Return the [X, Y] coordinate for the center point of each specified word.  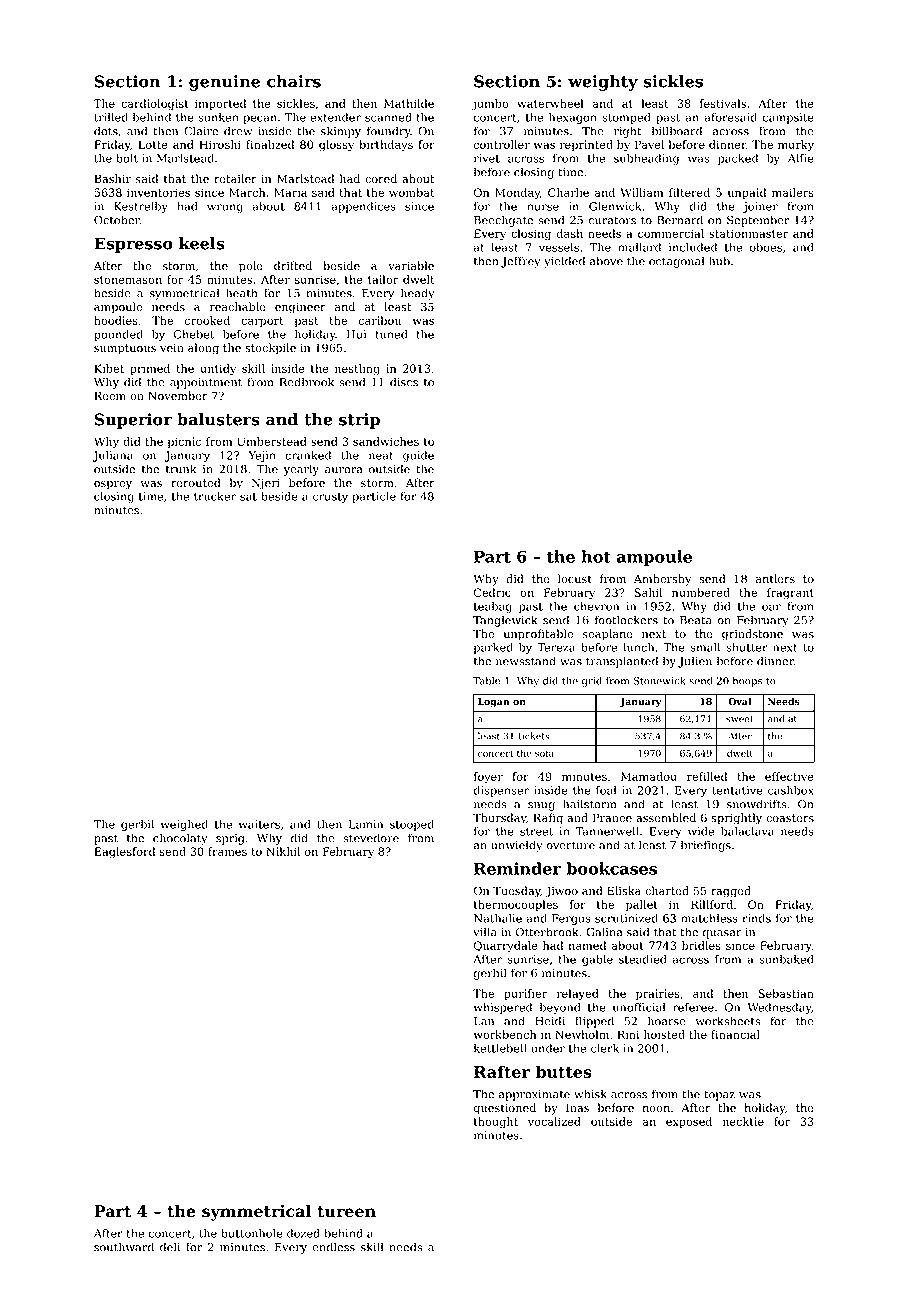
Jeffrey [521, 262]
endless [334, 1247]
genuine [224, 83]
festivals [723, 103]
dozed [303, 1233]
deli [170, 1247]
